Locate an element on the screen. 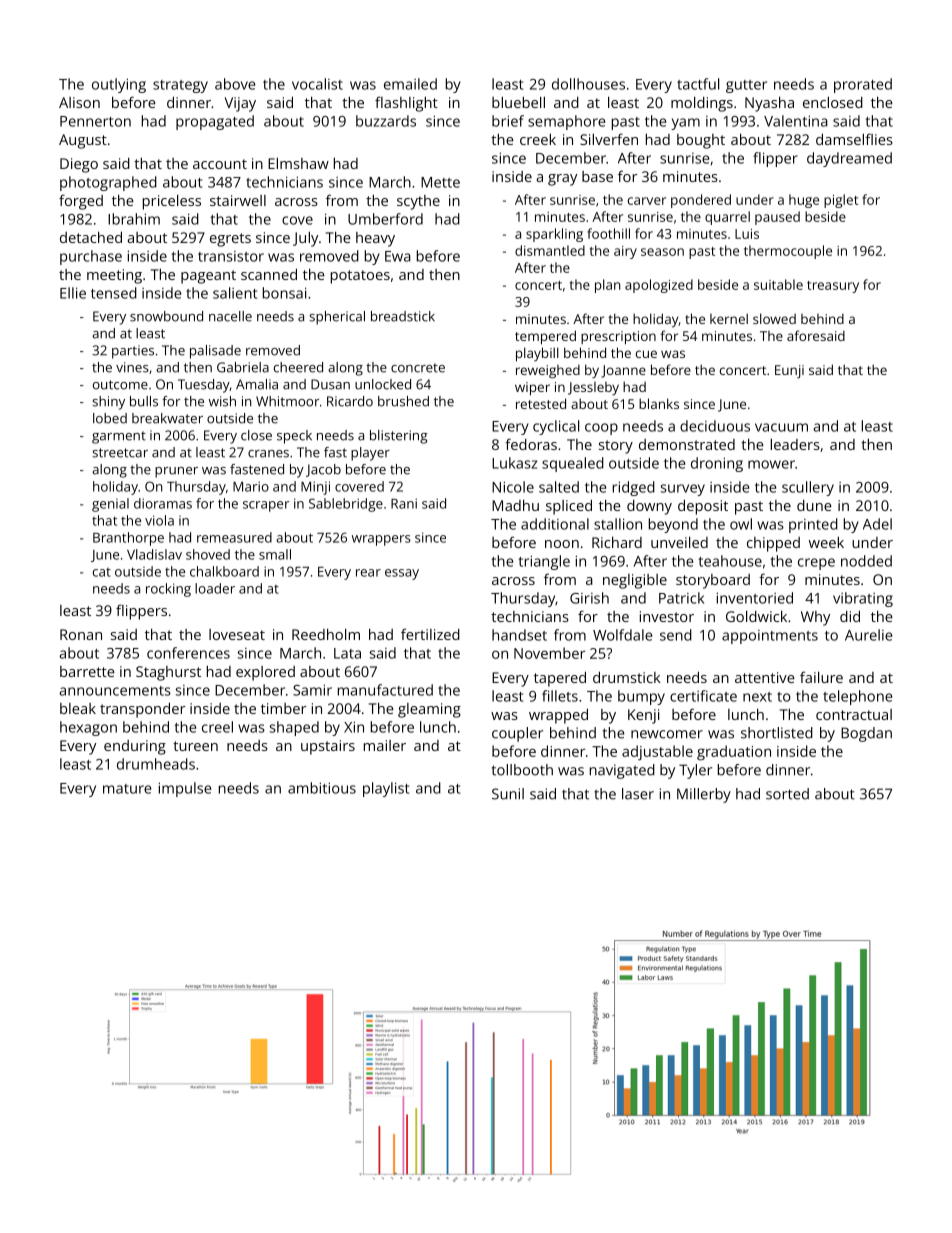 The height and width of the screenshot is (1233, 952). lobed is located at coordinates (110, 418).
